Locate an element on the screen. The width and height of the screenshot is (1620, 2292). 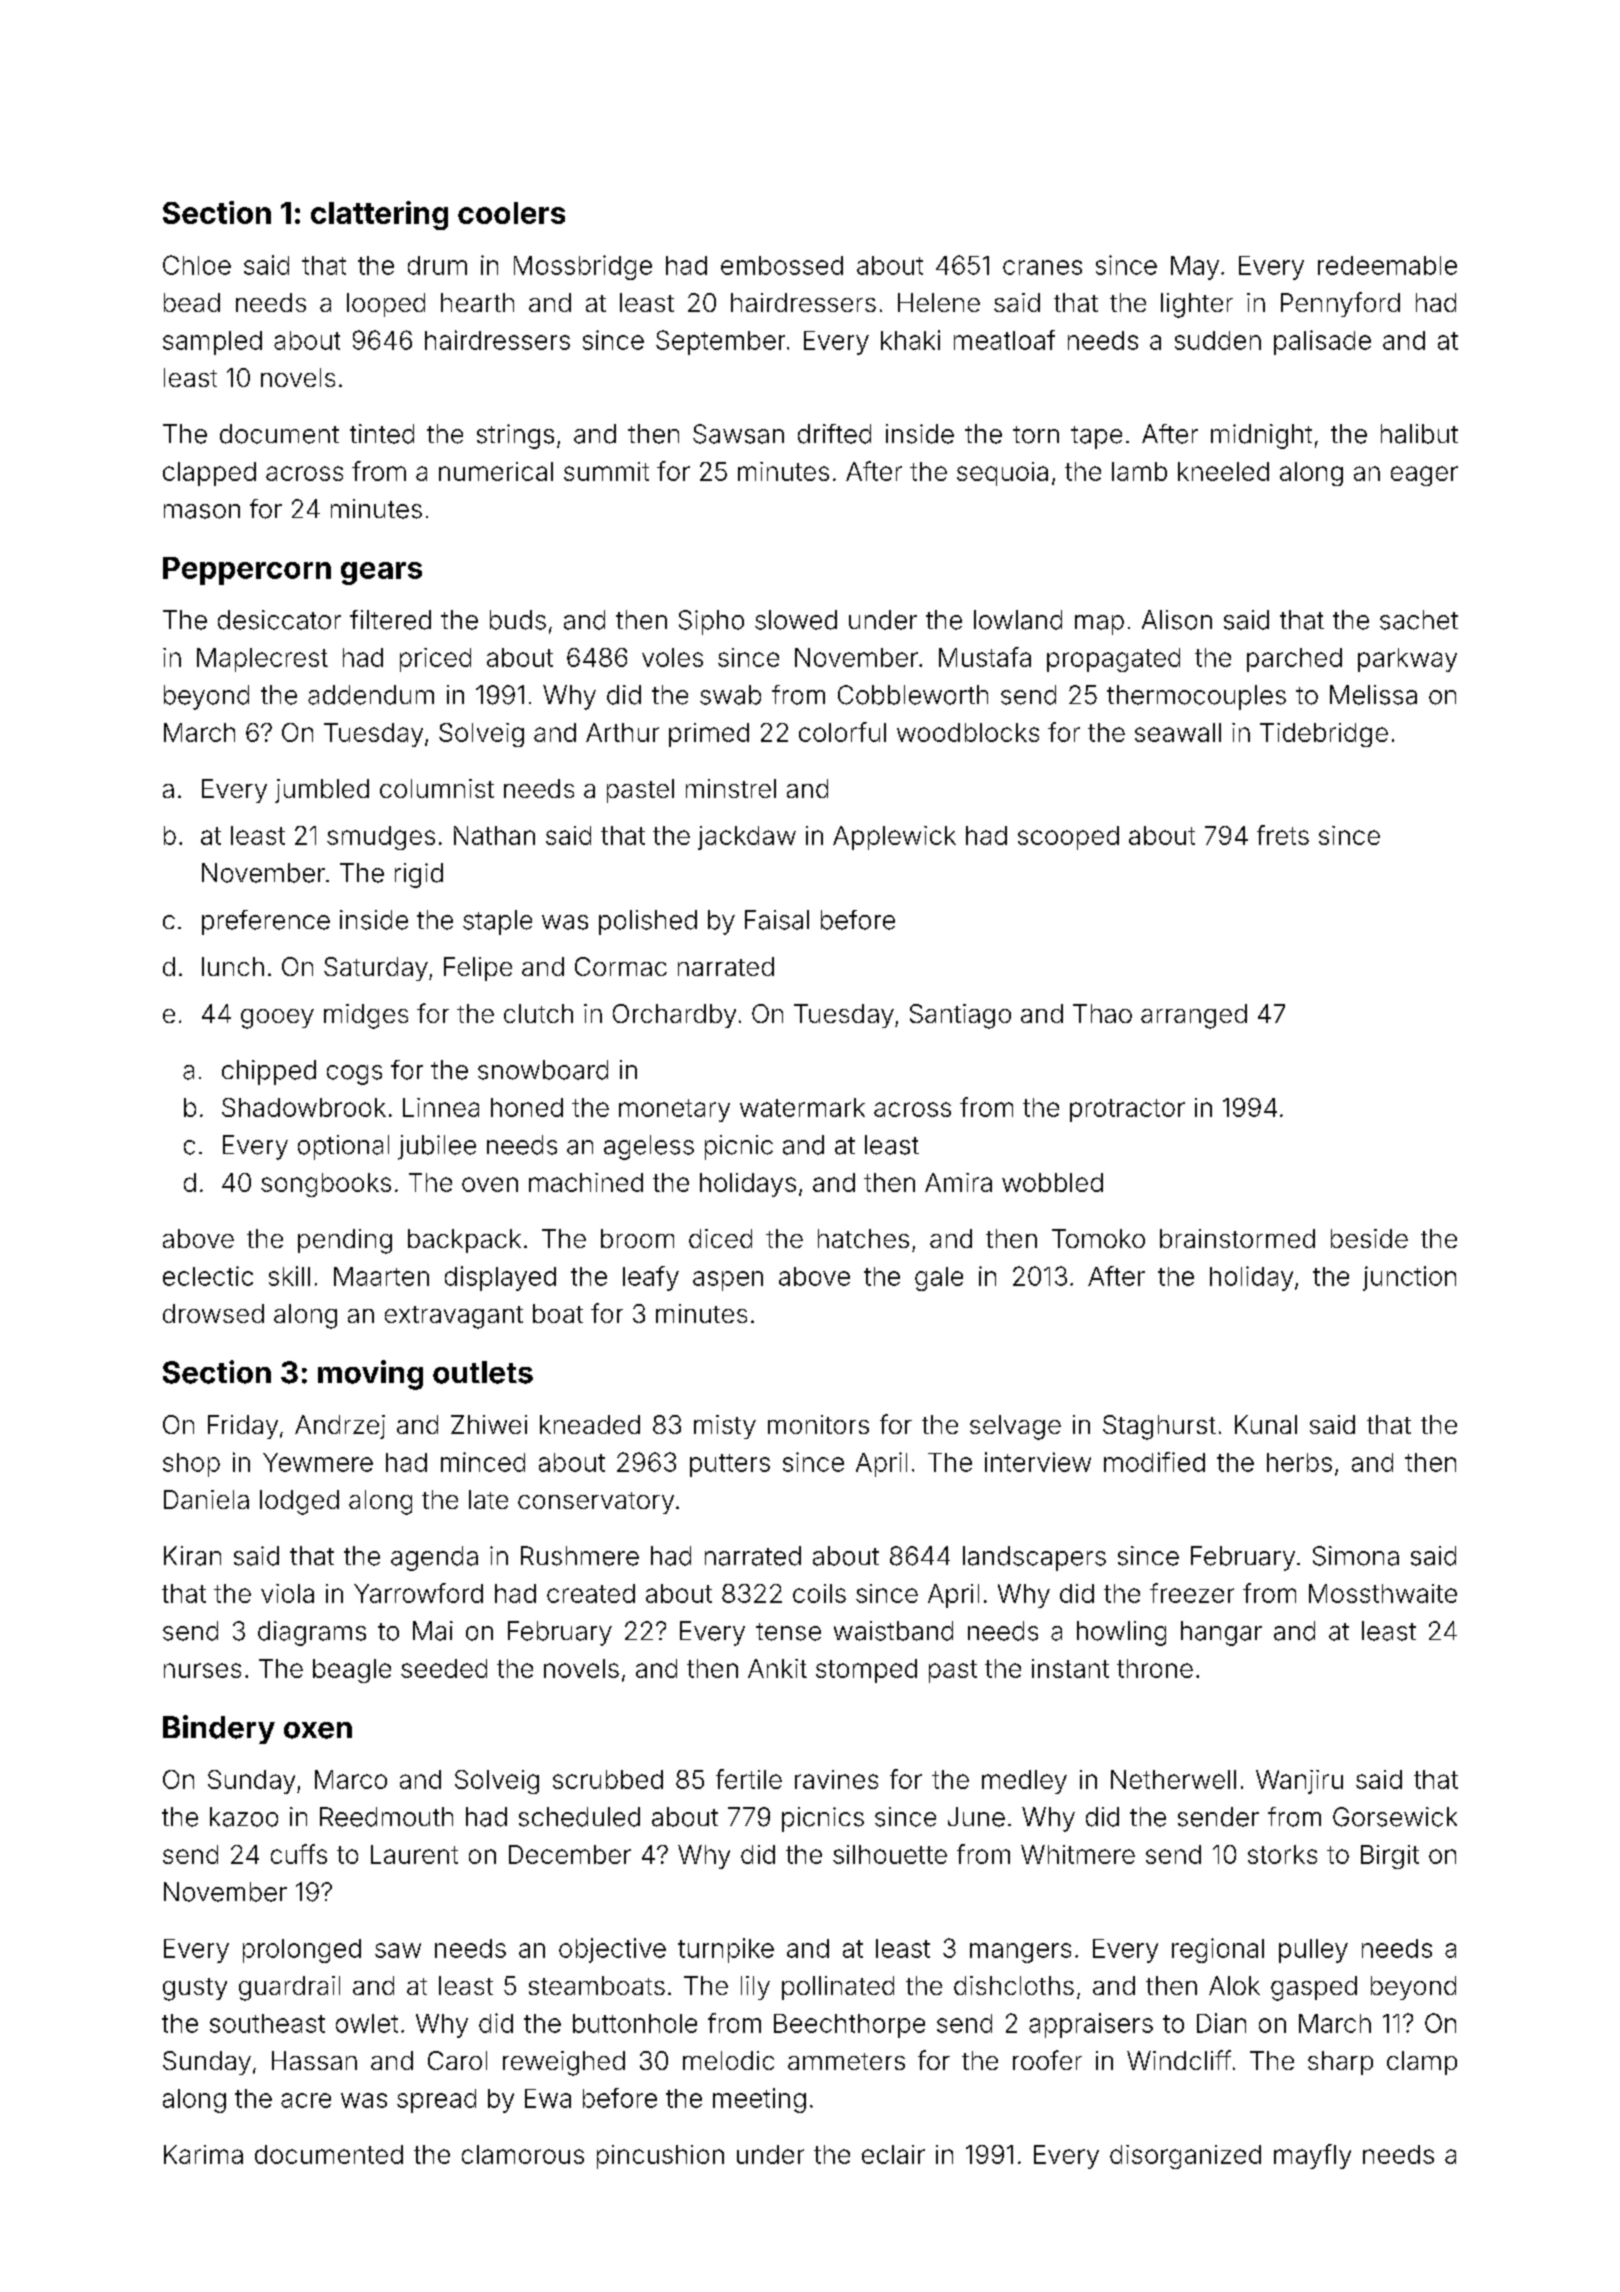
clapped is located at coordinates (209, 474).
